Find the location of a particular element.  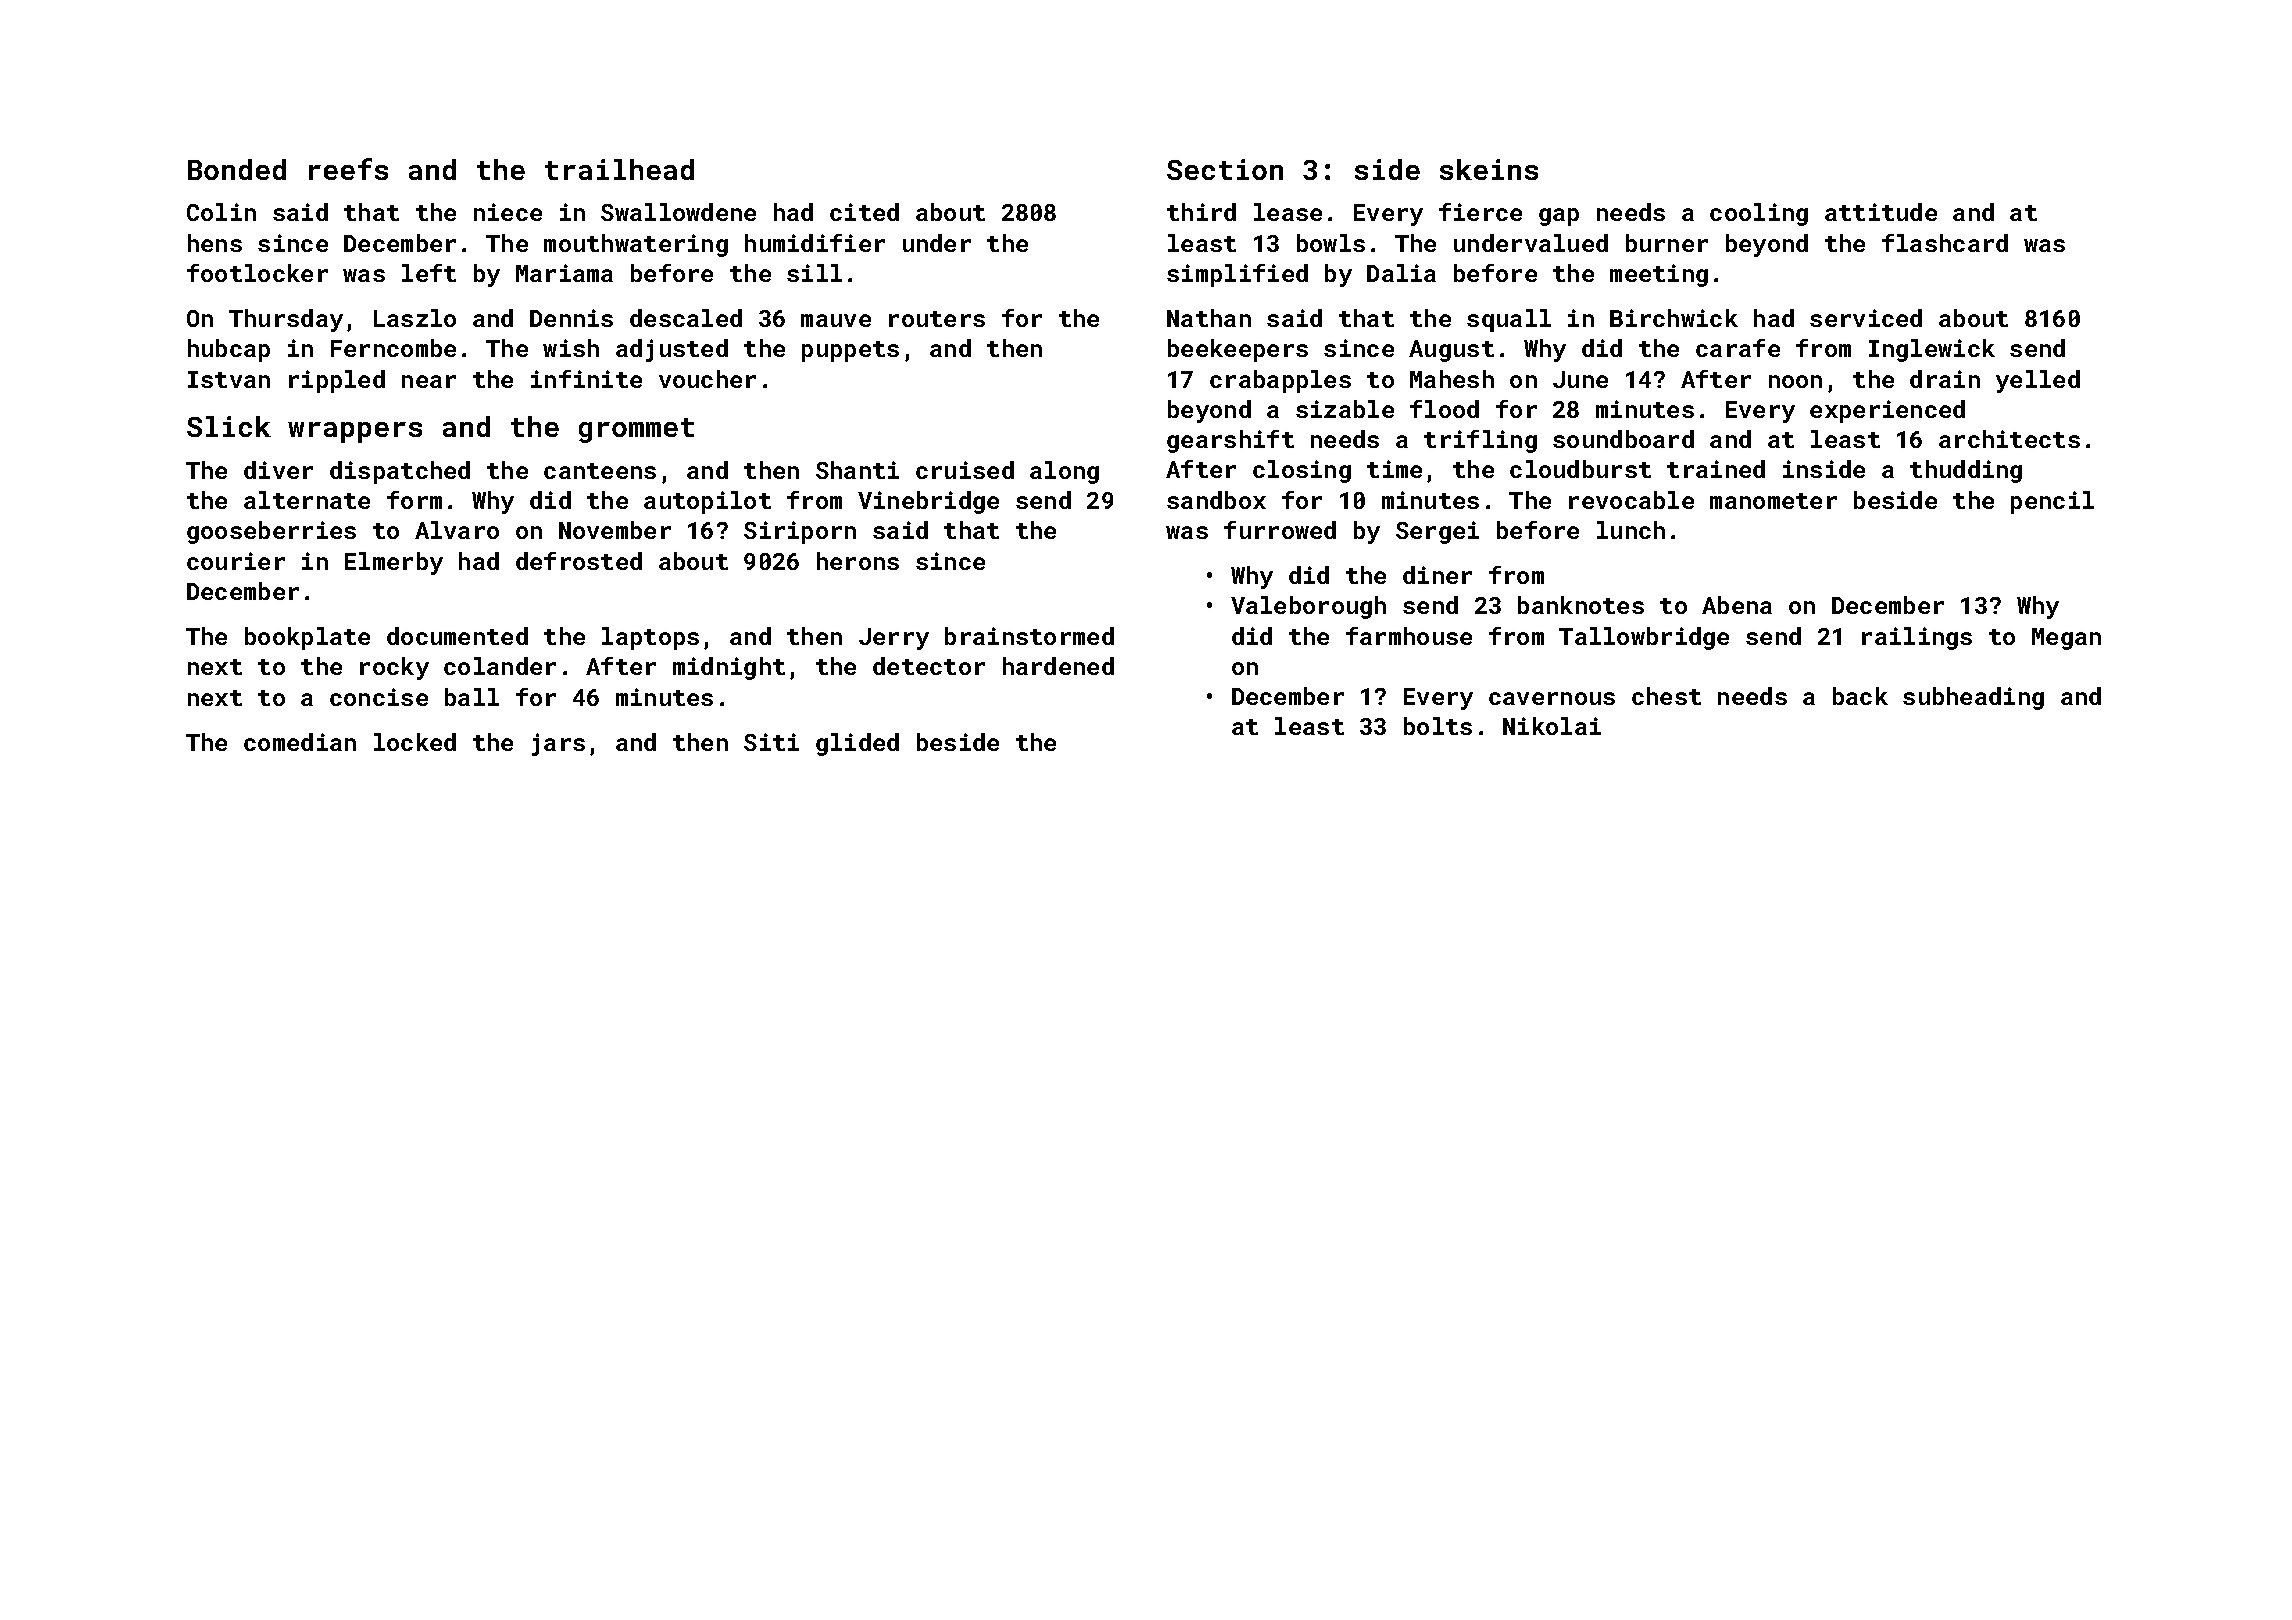

dispatched is located at coordinates (400, 472).
